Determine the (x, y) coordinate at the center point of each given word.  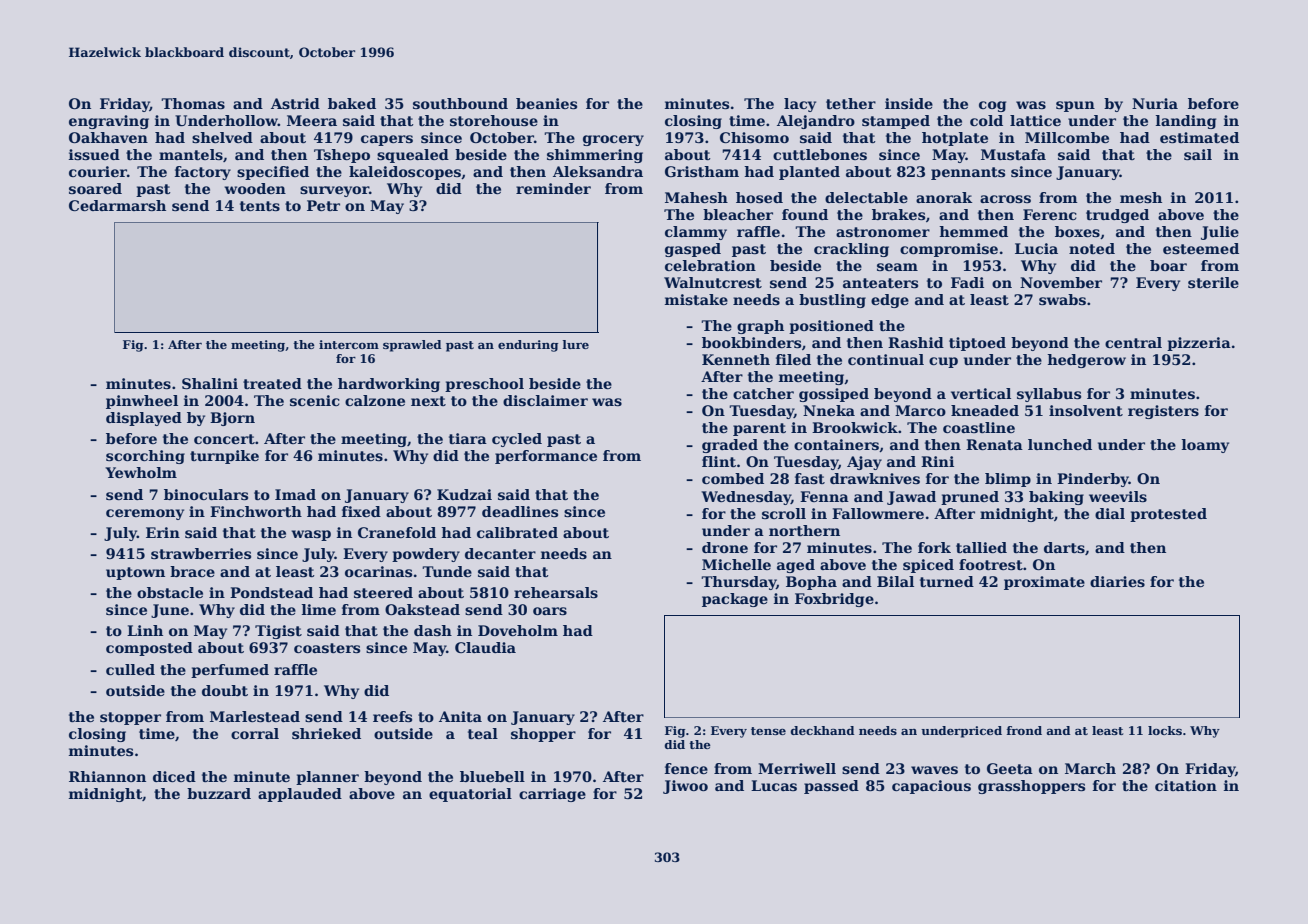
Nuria (1155, 103)
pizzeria (1199, 344)
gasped (693, 250)
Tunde (447, 571)
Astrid (295, 103)
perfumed (230, 671)
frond (1024, 730)
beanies (546, 103)
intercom (349, 344)
